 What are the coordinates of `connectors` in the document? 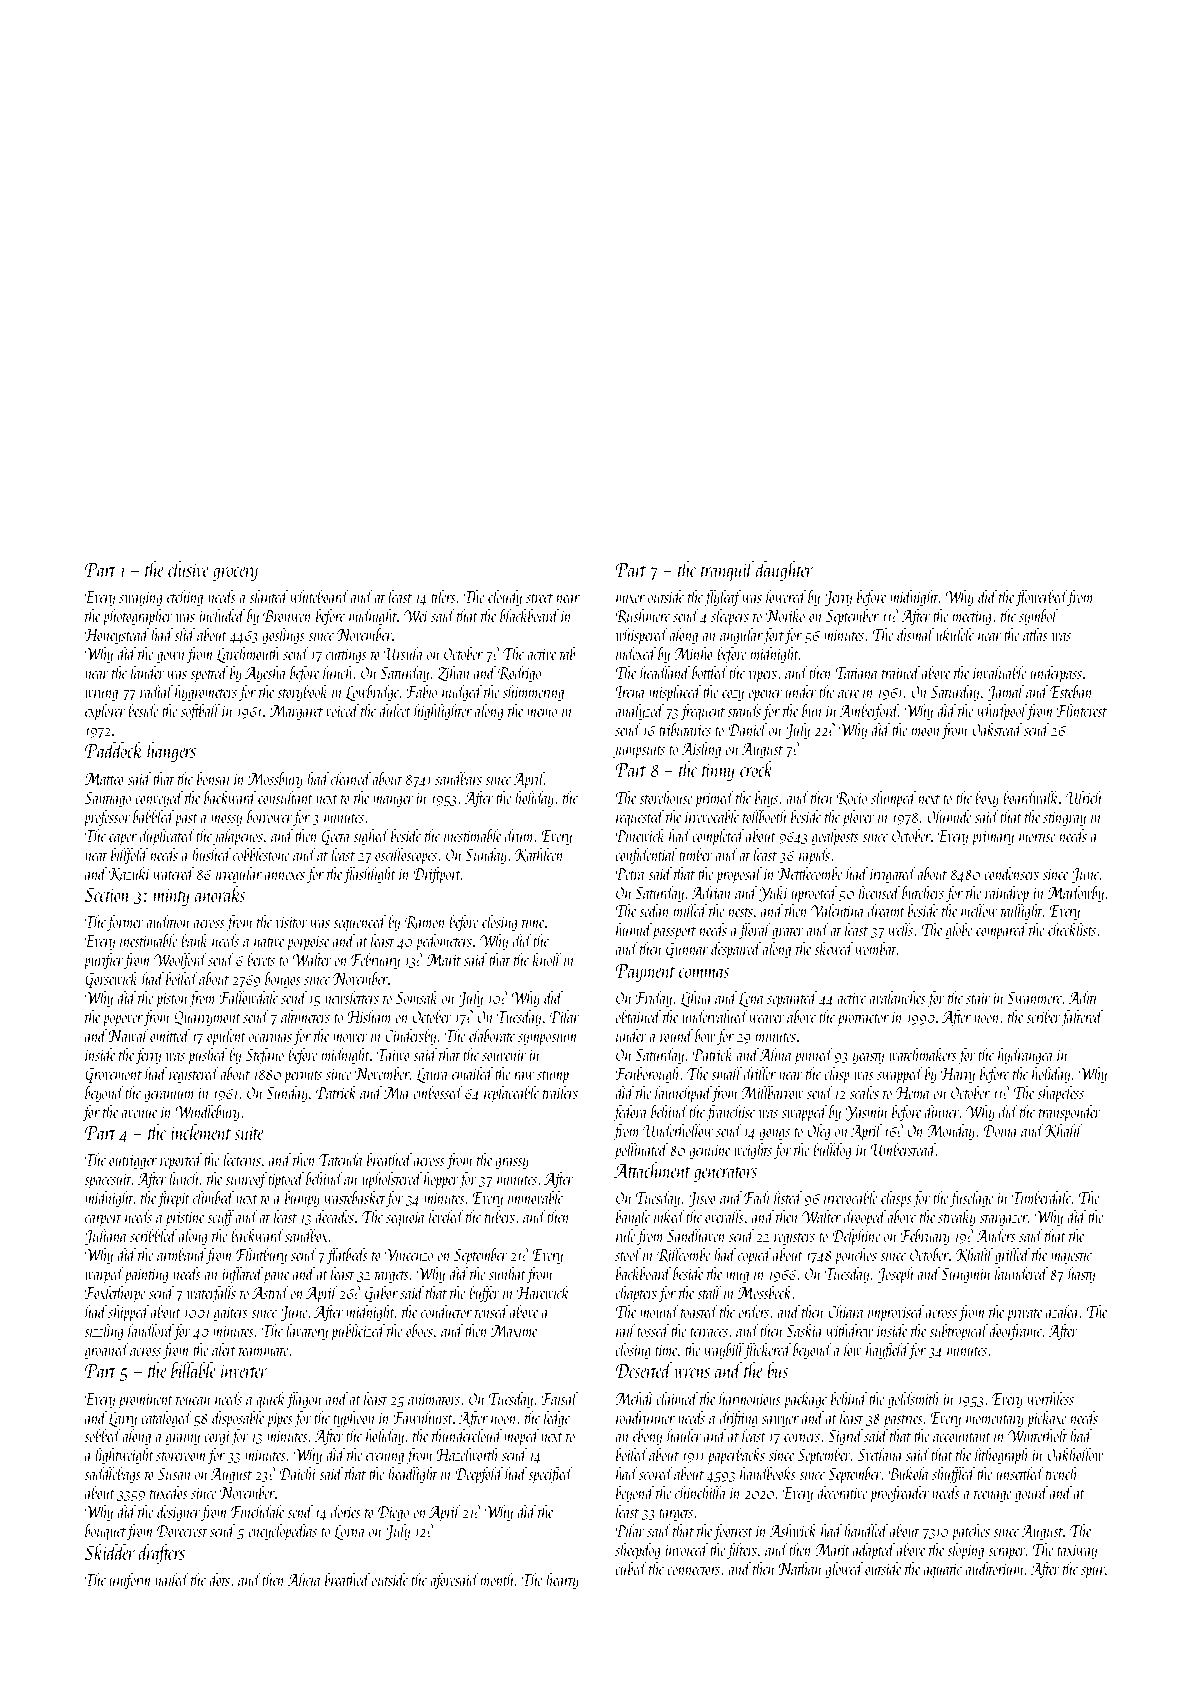 It's located at (693, 1570).
